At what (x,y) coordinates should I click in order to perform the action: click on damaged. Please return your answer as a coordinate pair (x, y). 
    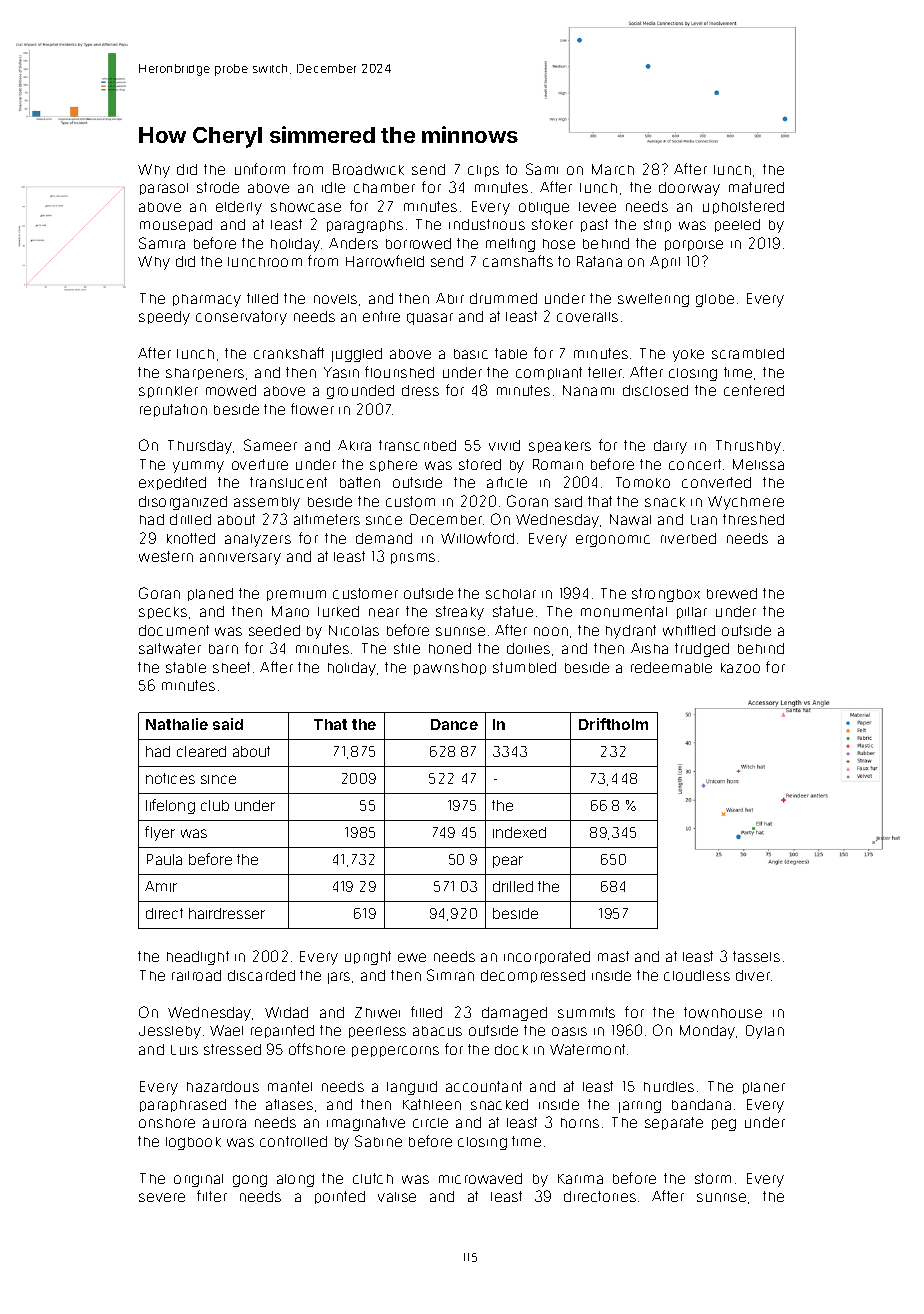
    Looking at the image, I should click on (514, 1014).
